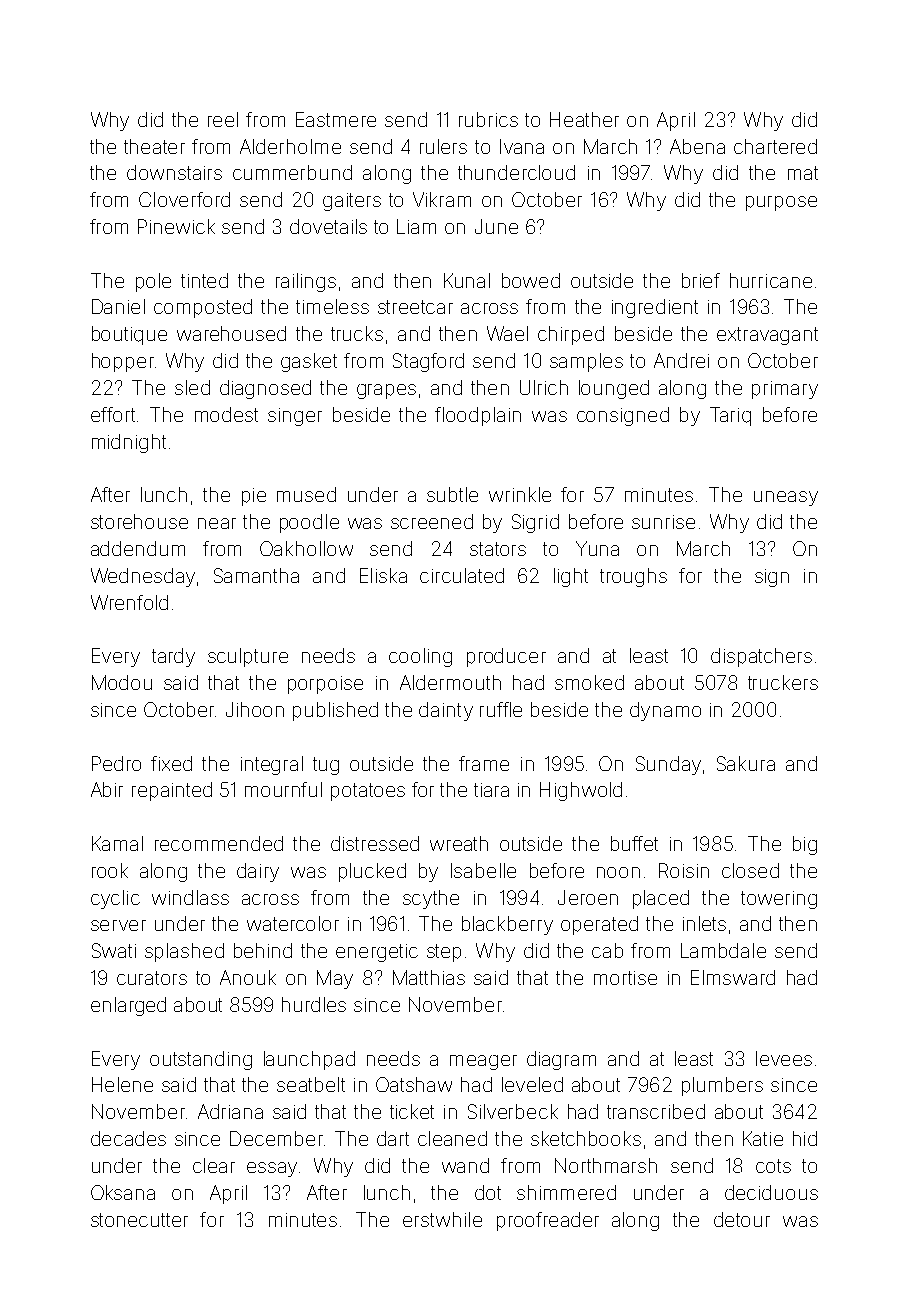 The width and height of the page is (908, 1316). Describe the element at coordinates (223, 119) in the page. I see `reel` at that location.
